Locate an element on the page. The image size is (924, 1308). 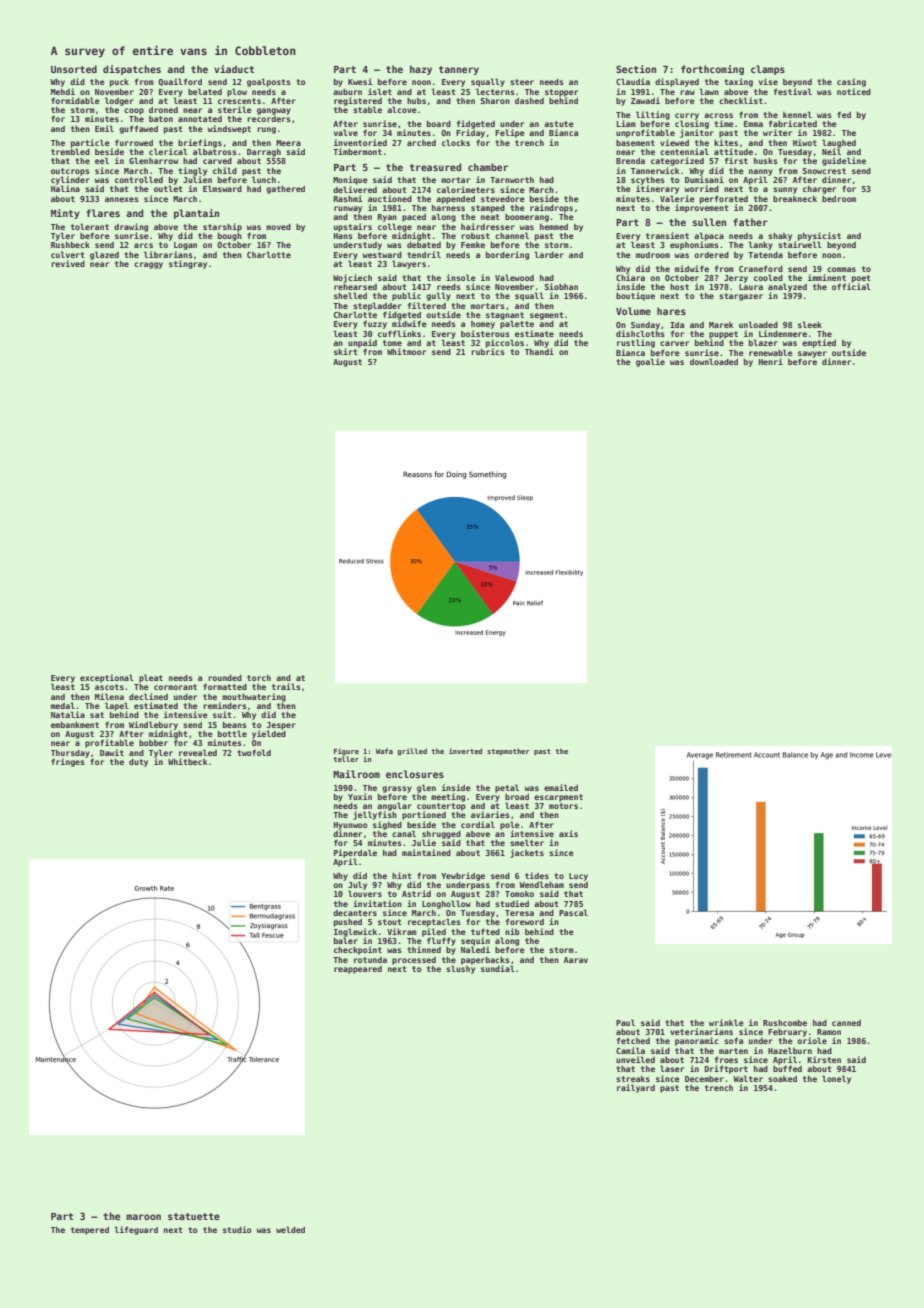
revived is located at coordinates (68, 263).
